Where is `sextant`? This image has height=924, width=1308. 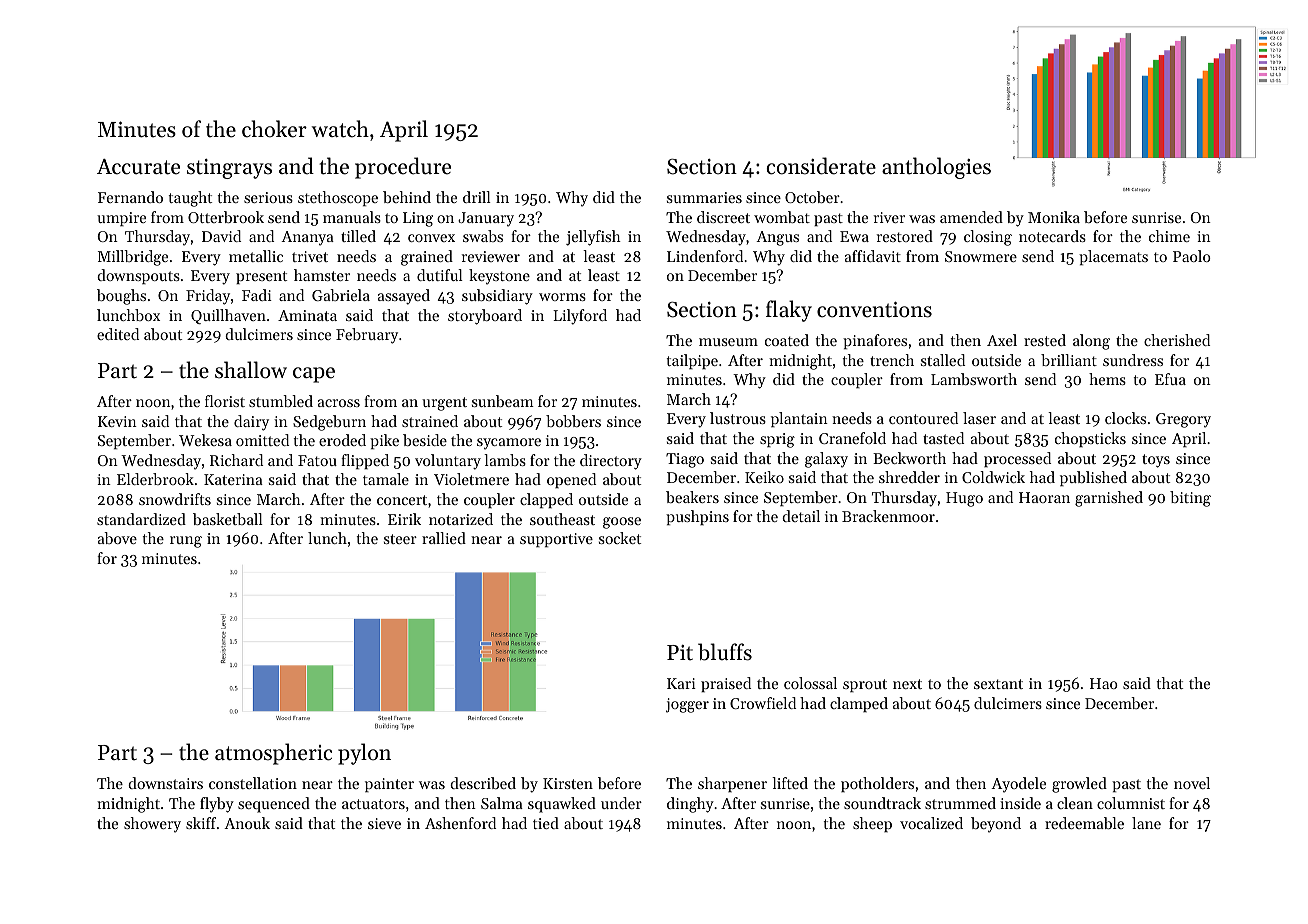 sextant is located at coordinates (998, 684).
